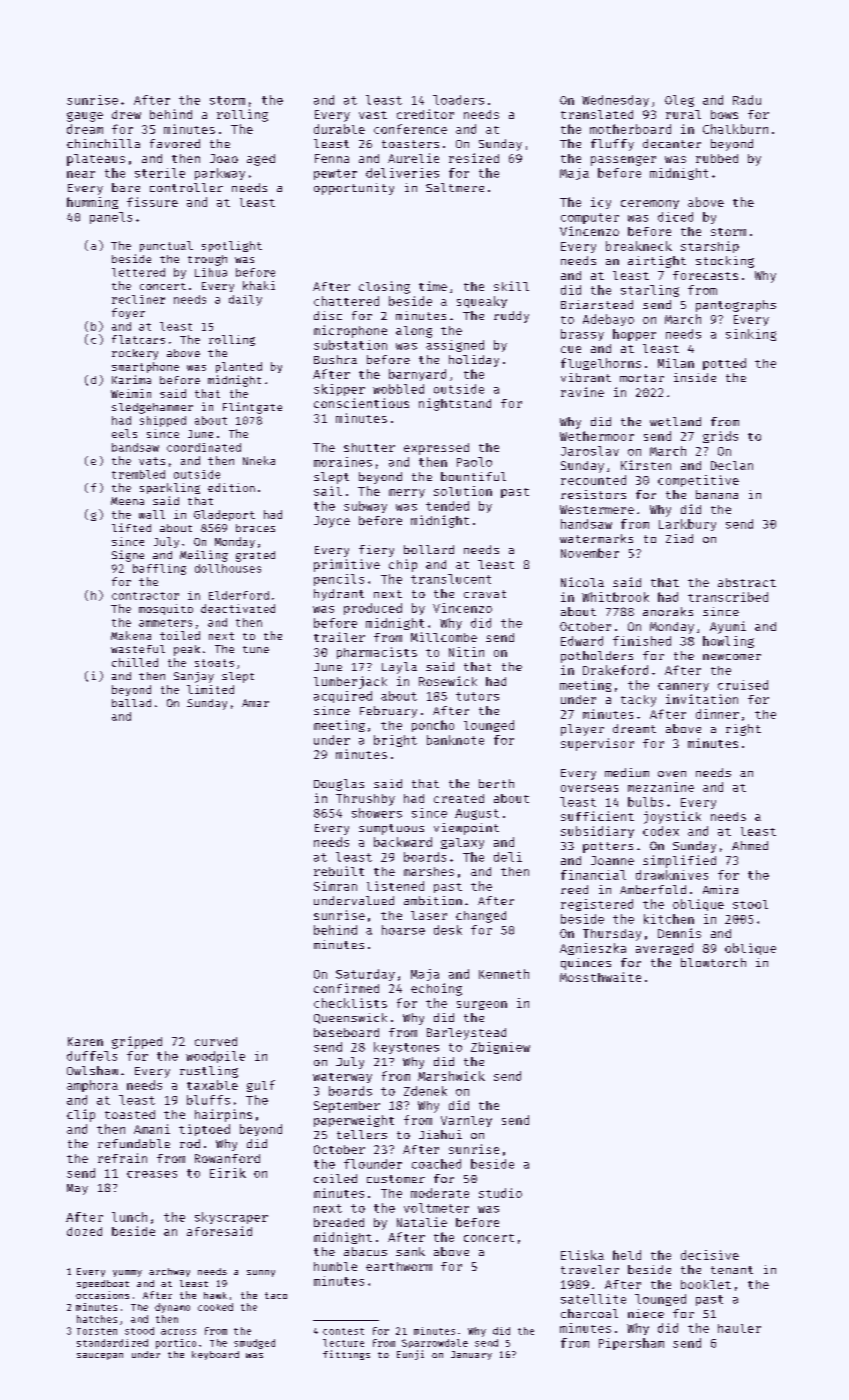  Describe the element at coordinates (458, 100) in the screenshot. I see `loaders` at that location.
